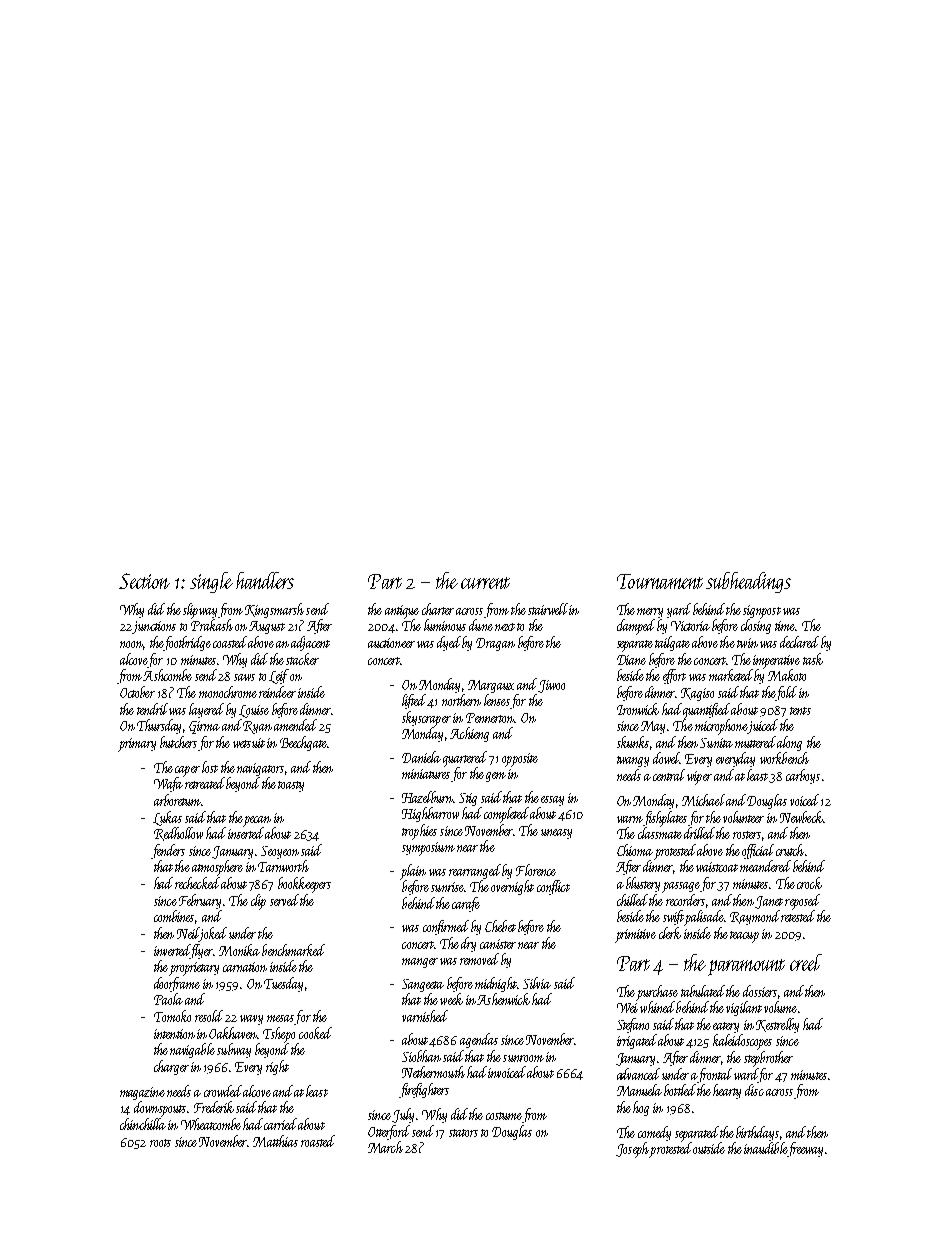 The width and height of the screenshot is (952, 1233). What do you see at coordinates (391, 643) in the screenshot?
I see `auctioneer` at bounding box center [391, 643].
